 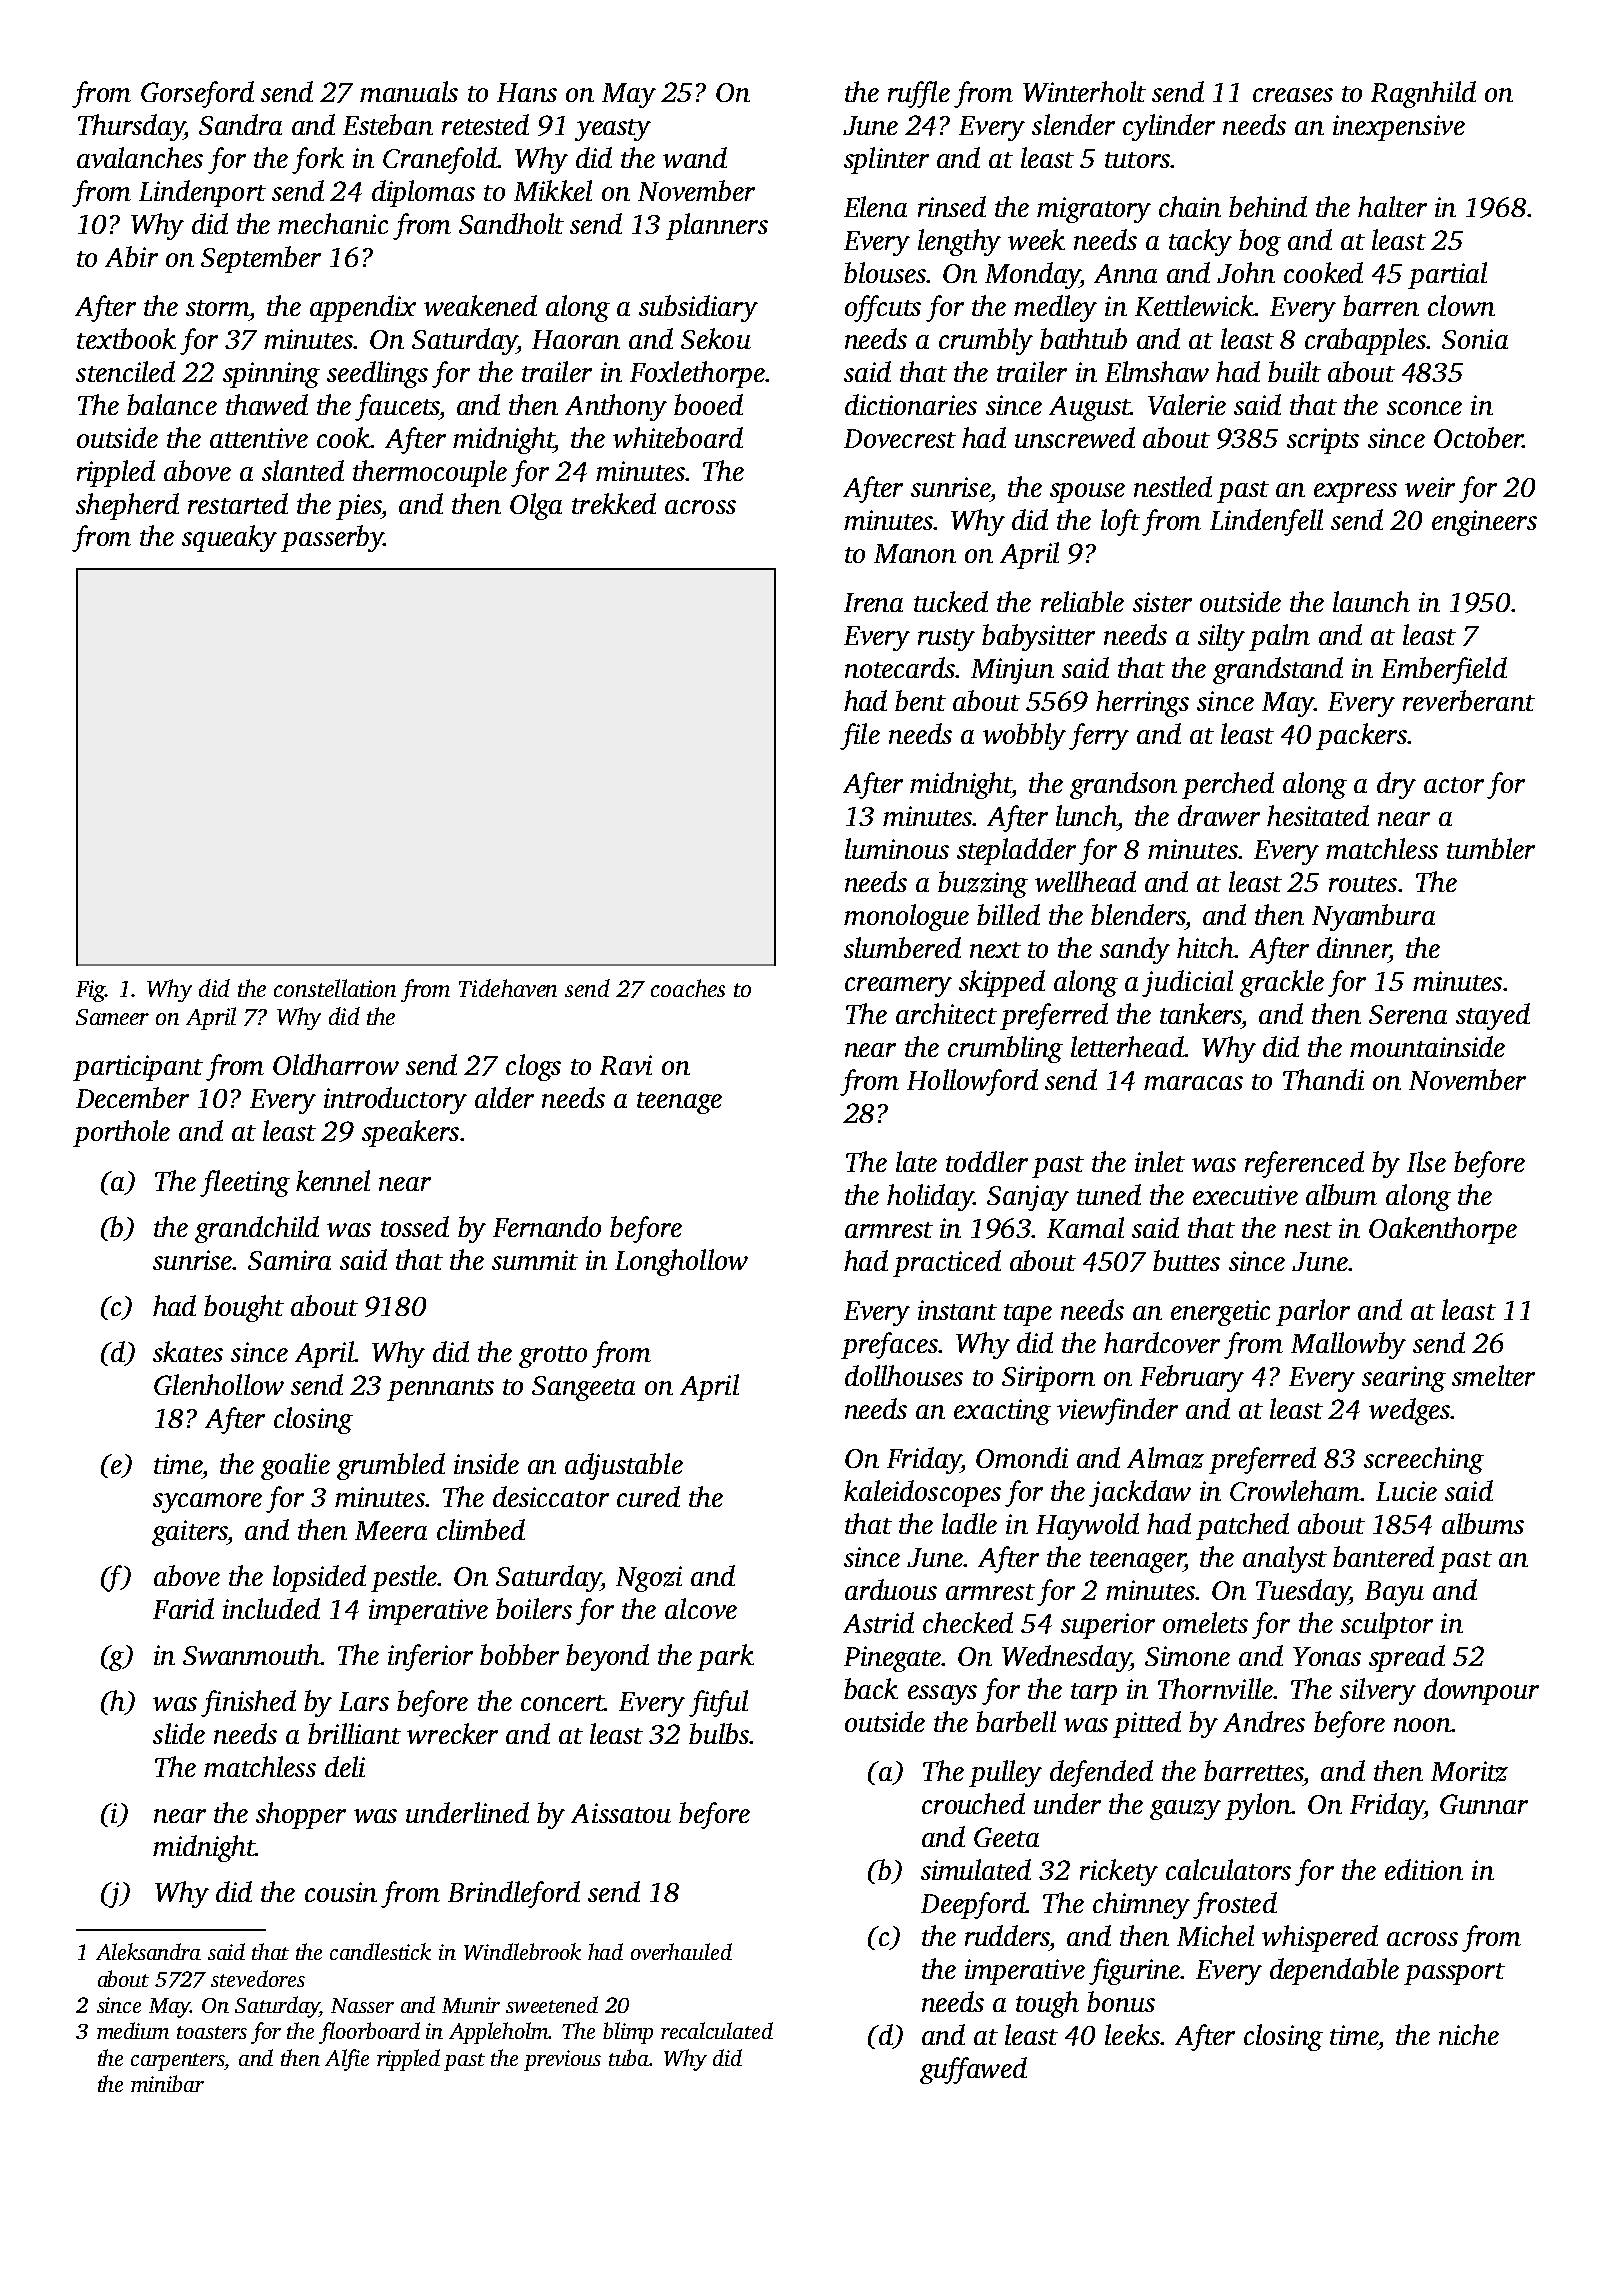 What do you see at coordinates (167, 2083) in the document?
I see `minibar` at bounding box center [167, 2083].
